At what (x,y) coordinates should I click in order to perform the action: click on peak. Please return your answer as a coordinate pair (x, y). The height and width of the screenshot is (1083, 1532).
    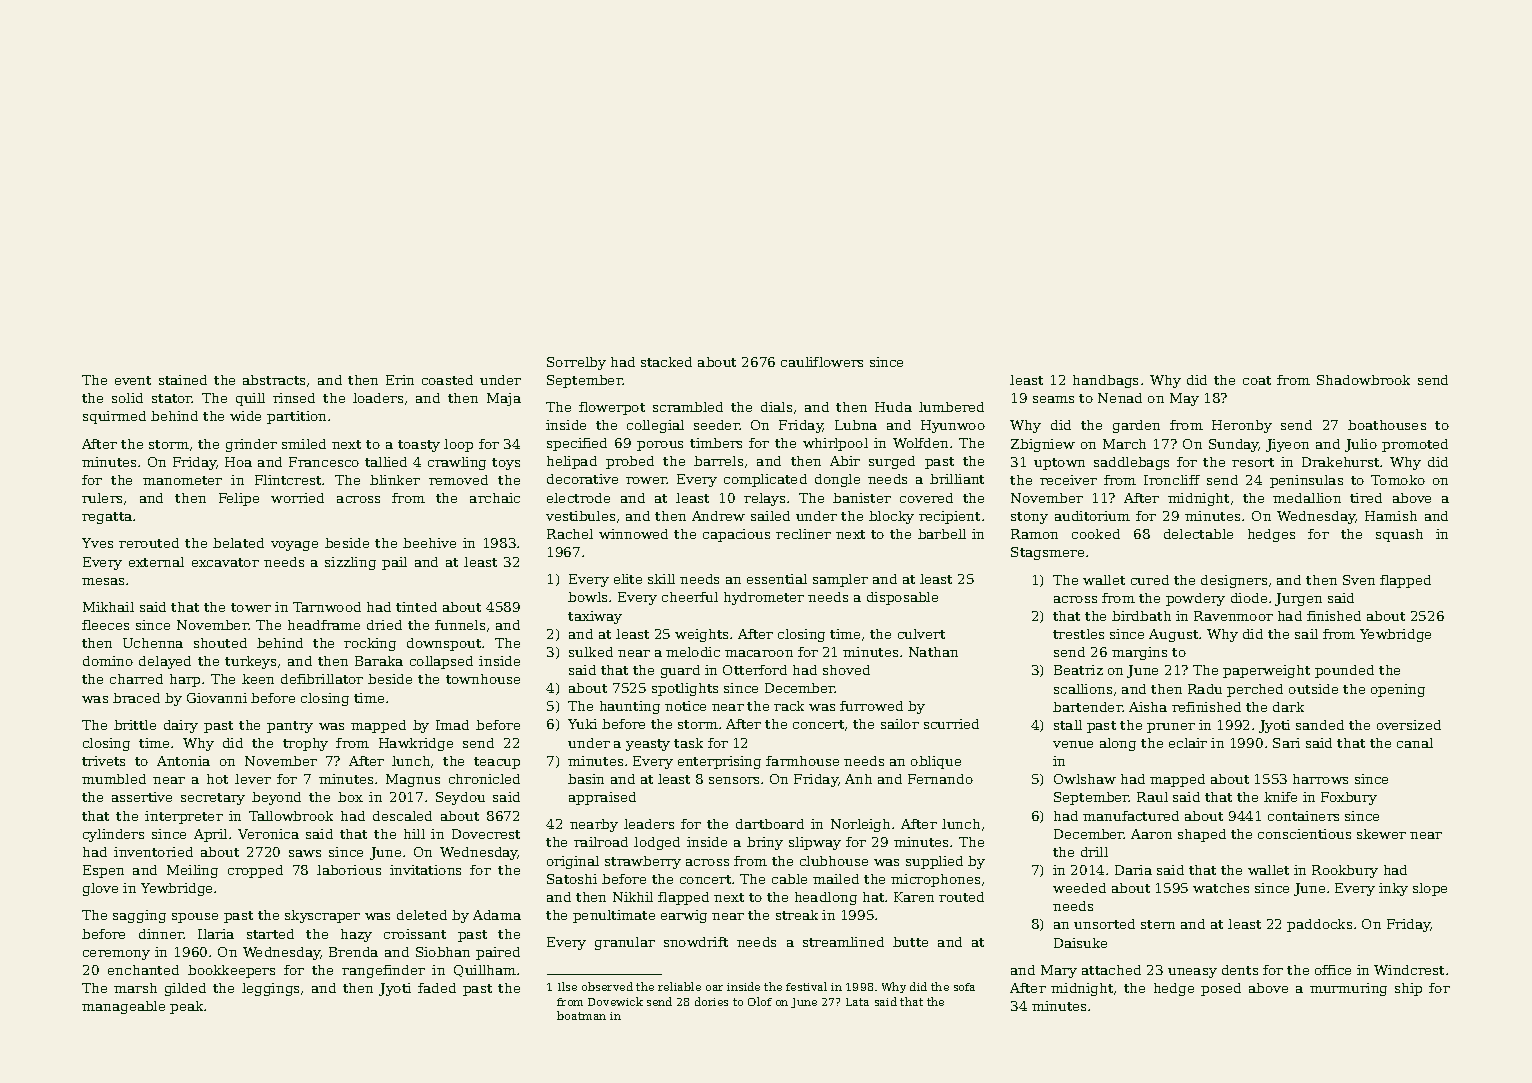
    Looking at the image, I should click on (187, 1007).
